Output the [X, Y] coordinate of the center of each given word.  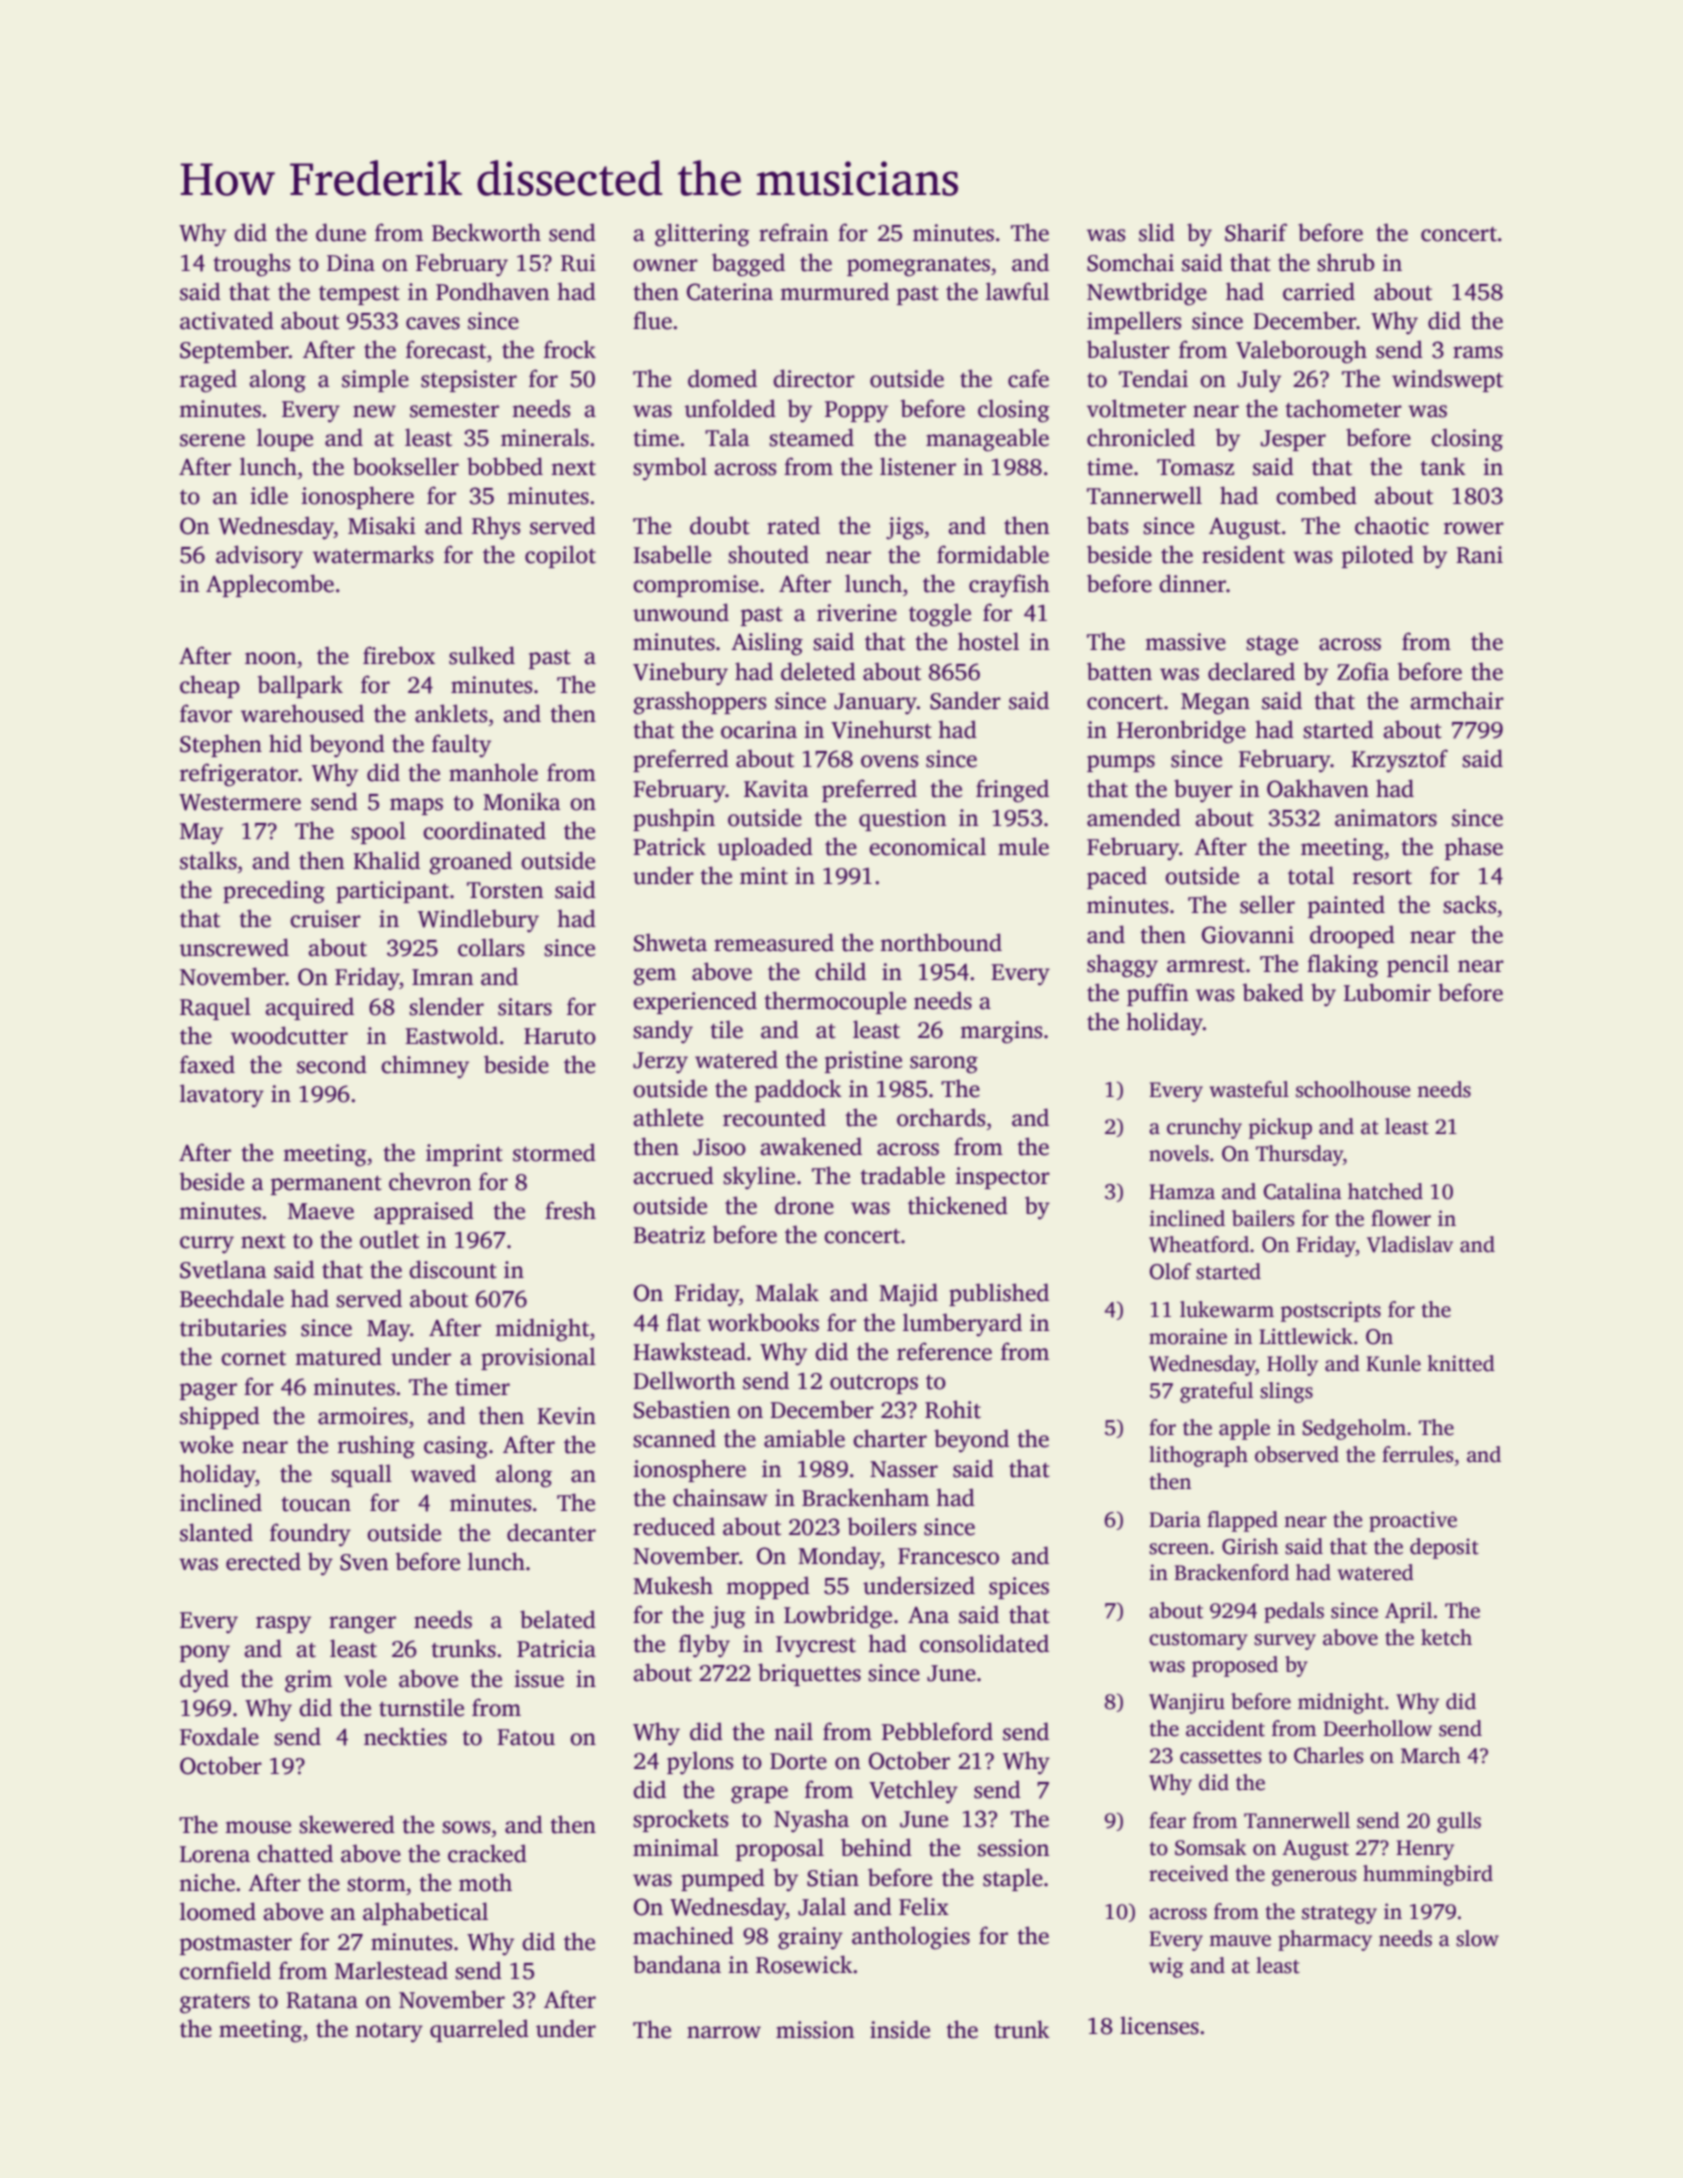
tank [1443, 466]
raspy [283, 1625]
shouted [768, 554]
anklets [451, 713]
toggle [940, 615]
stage [1272, 646]
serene [212, 440]
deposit [1444, 1548]
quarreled [479, 2030]
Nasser [904, 1469]
